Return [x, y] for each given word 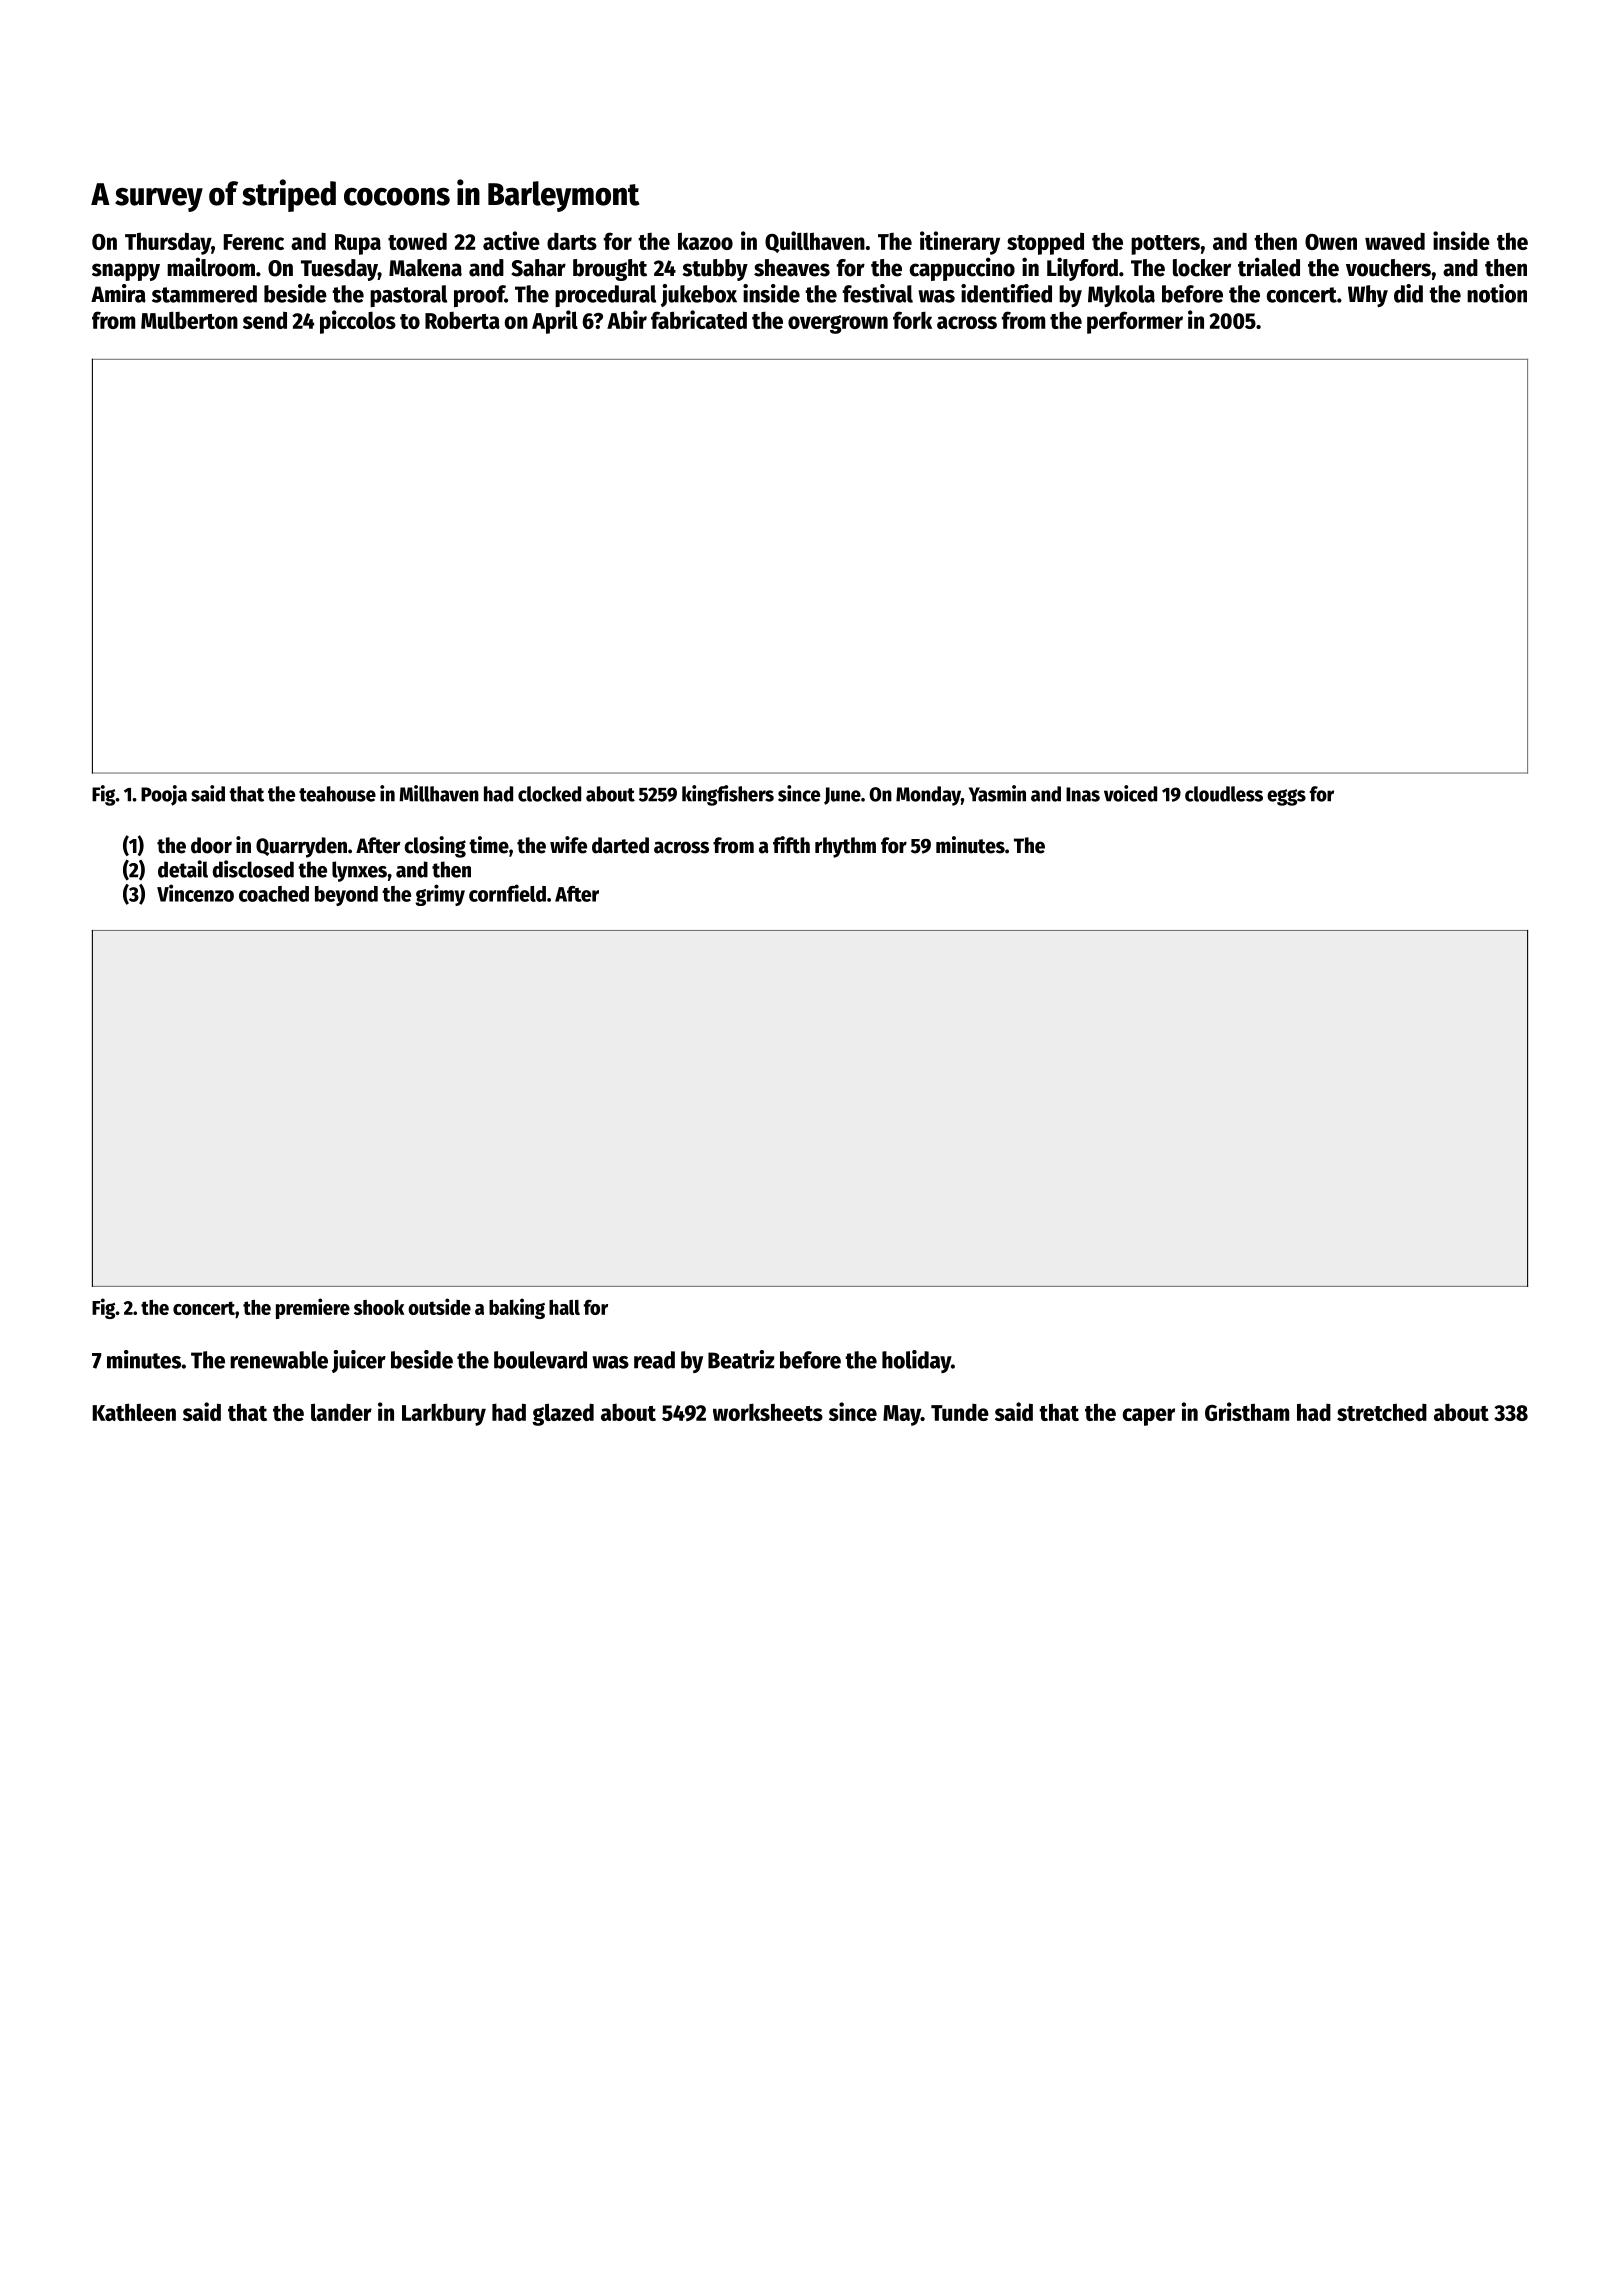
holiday [916, 1361]
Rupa [358, 244]
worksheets [768, 1412]
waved [1395, 241]
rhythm [845, 847]
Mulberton [189, 320]
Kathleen [134, 1412]
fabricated [699, 319]
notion [1497, 293]
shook [379, 1307]
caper [1149, 1417]
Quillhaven [815, 242]
